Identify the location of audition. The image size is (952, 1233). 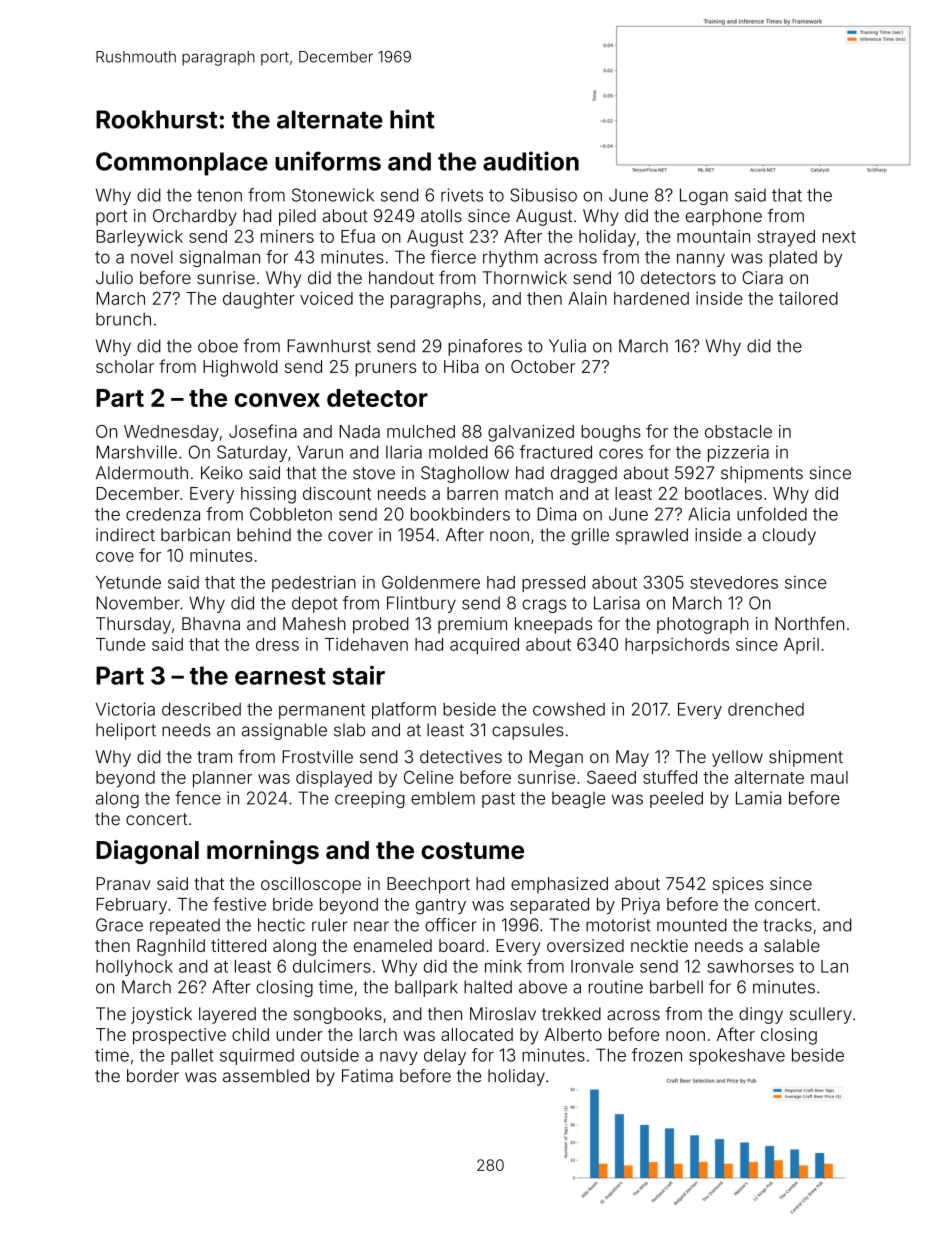
(531, 161).
